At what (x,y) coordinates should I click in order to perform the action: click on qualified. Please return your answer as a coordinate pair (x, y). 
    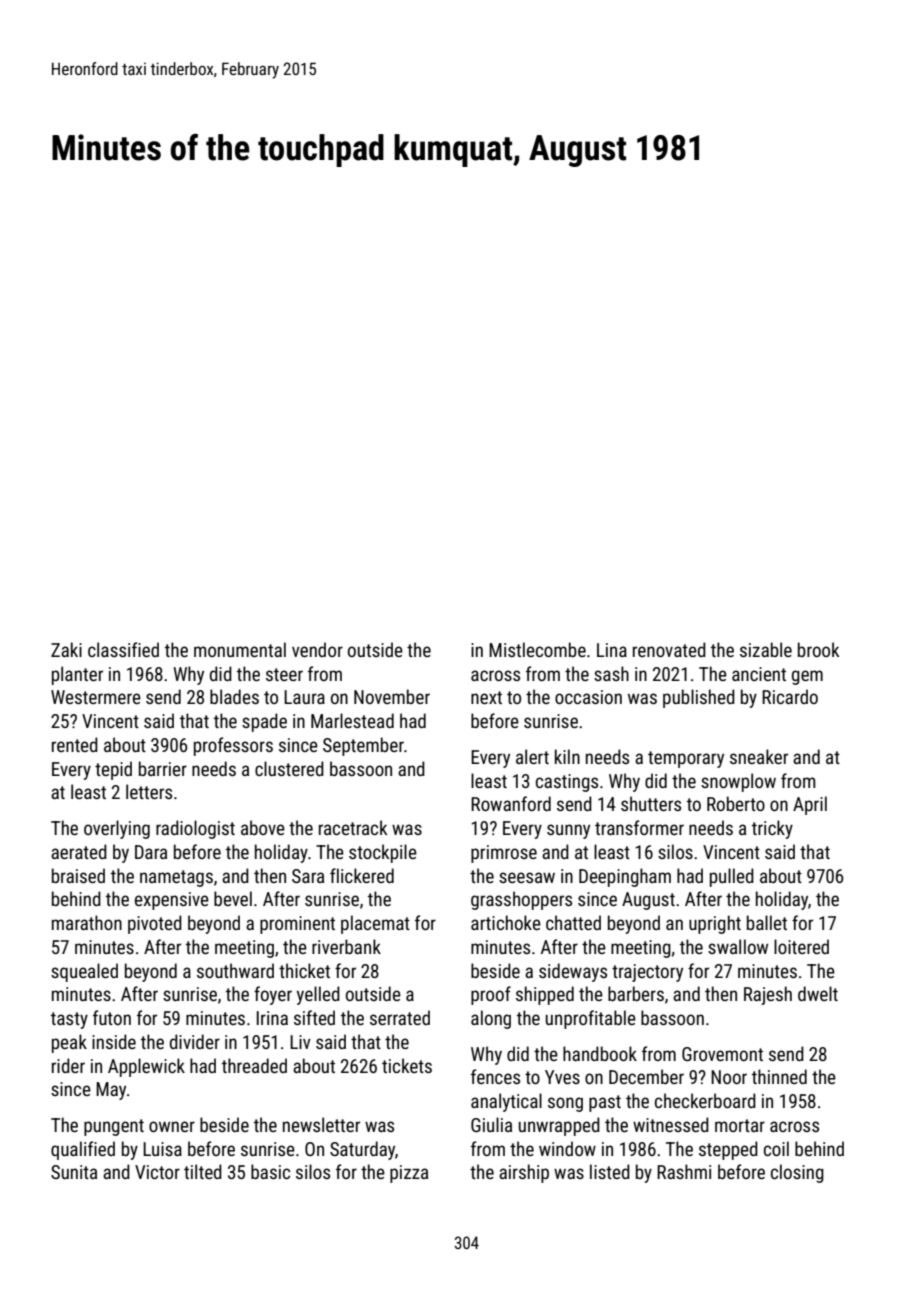
    Looking at the image, I should click on (83, 1150).
